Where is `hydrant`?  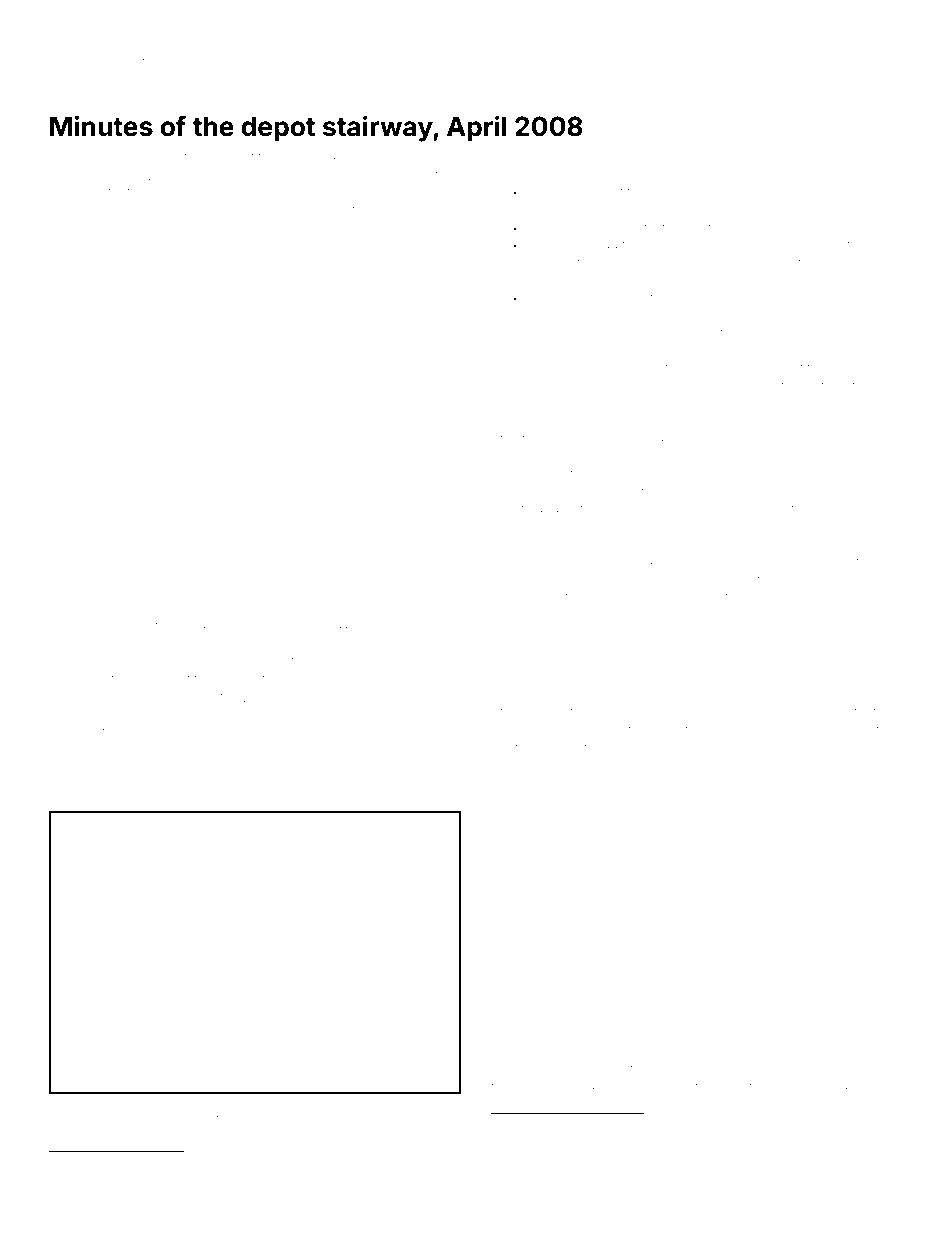 hydrant is located at coordinates (541, 1071).
